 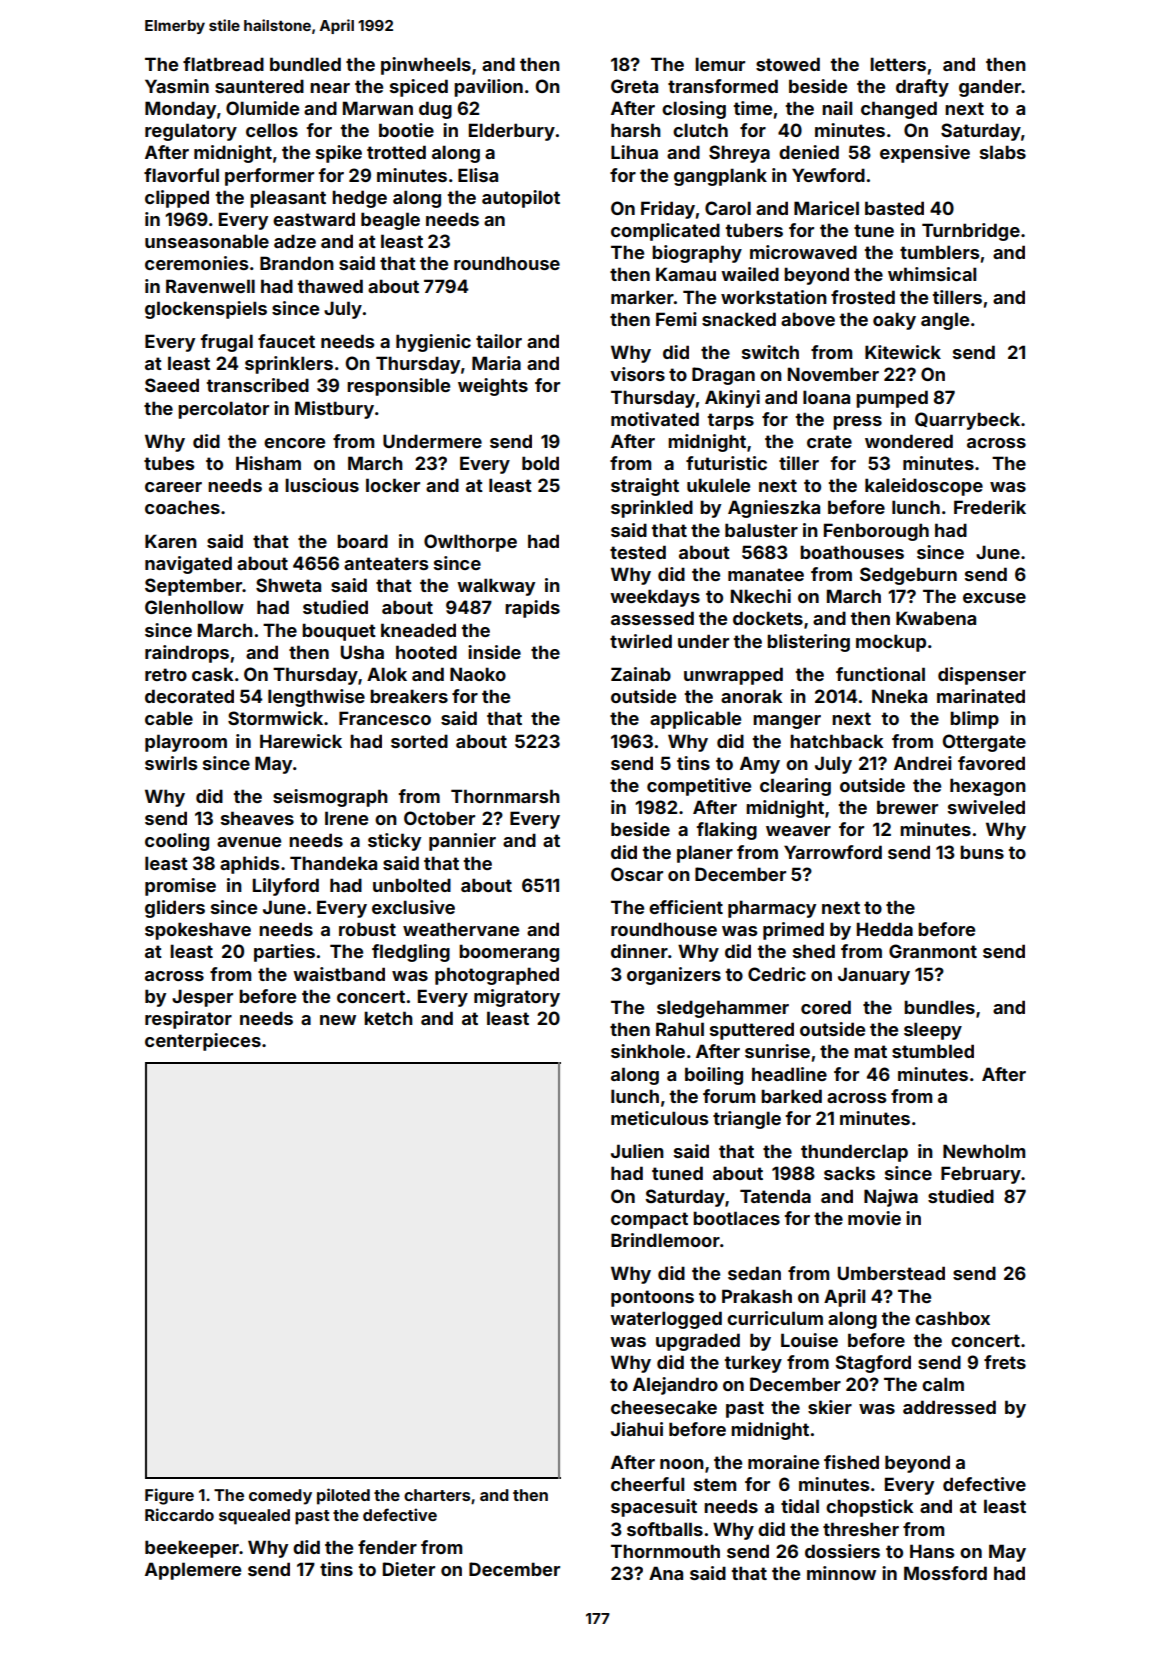 I want to click on addressed, so click(x=949, y=1407).
